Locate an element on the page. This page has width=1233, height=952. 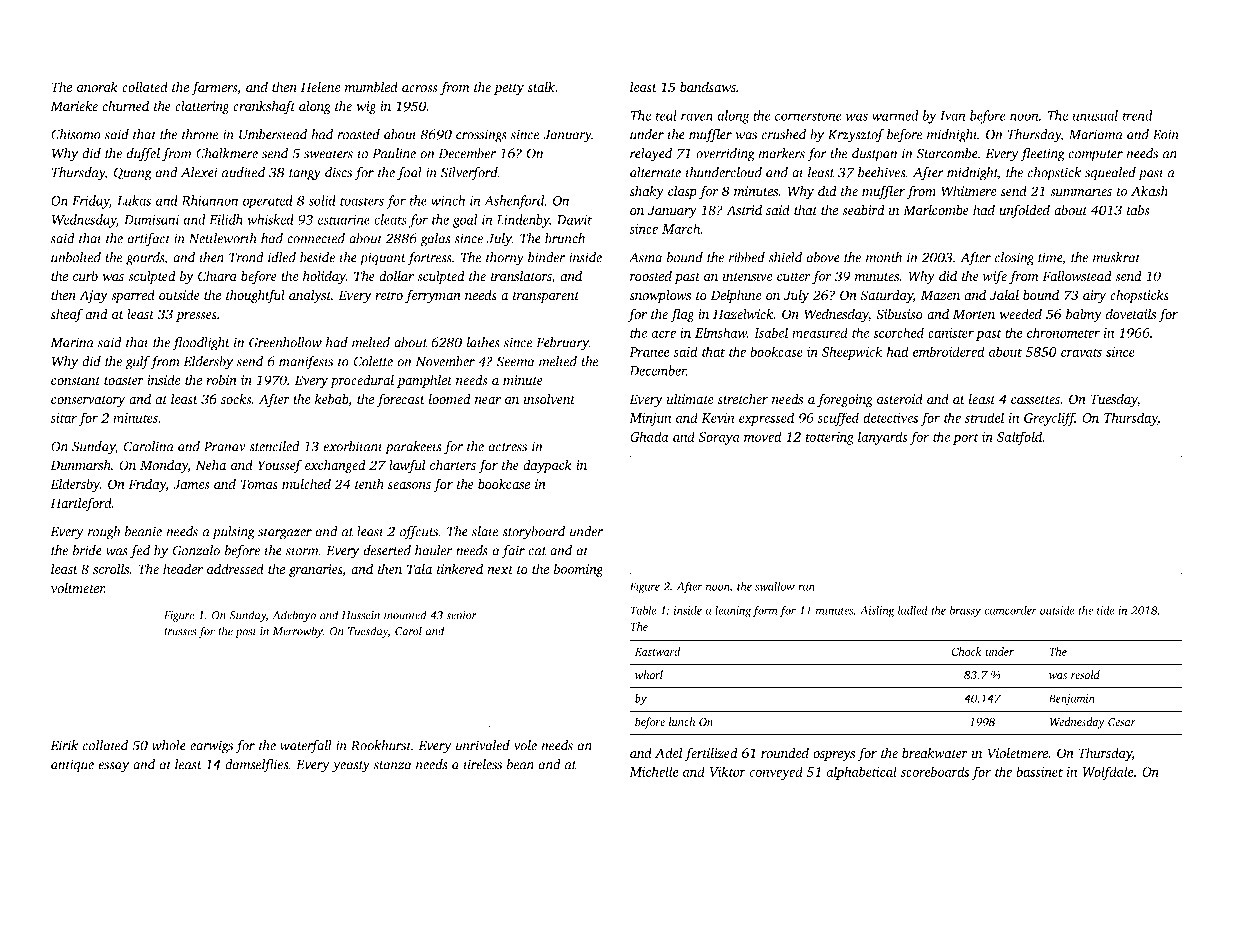
asteroid is located at coordinates (900, 399).
